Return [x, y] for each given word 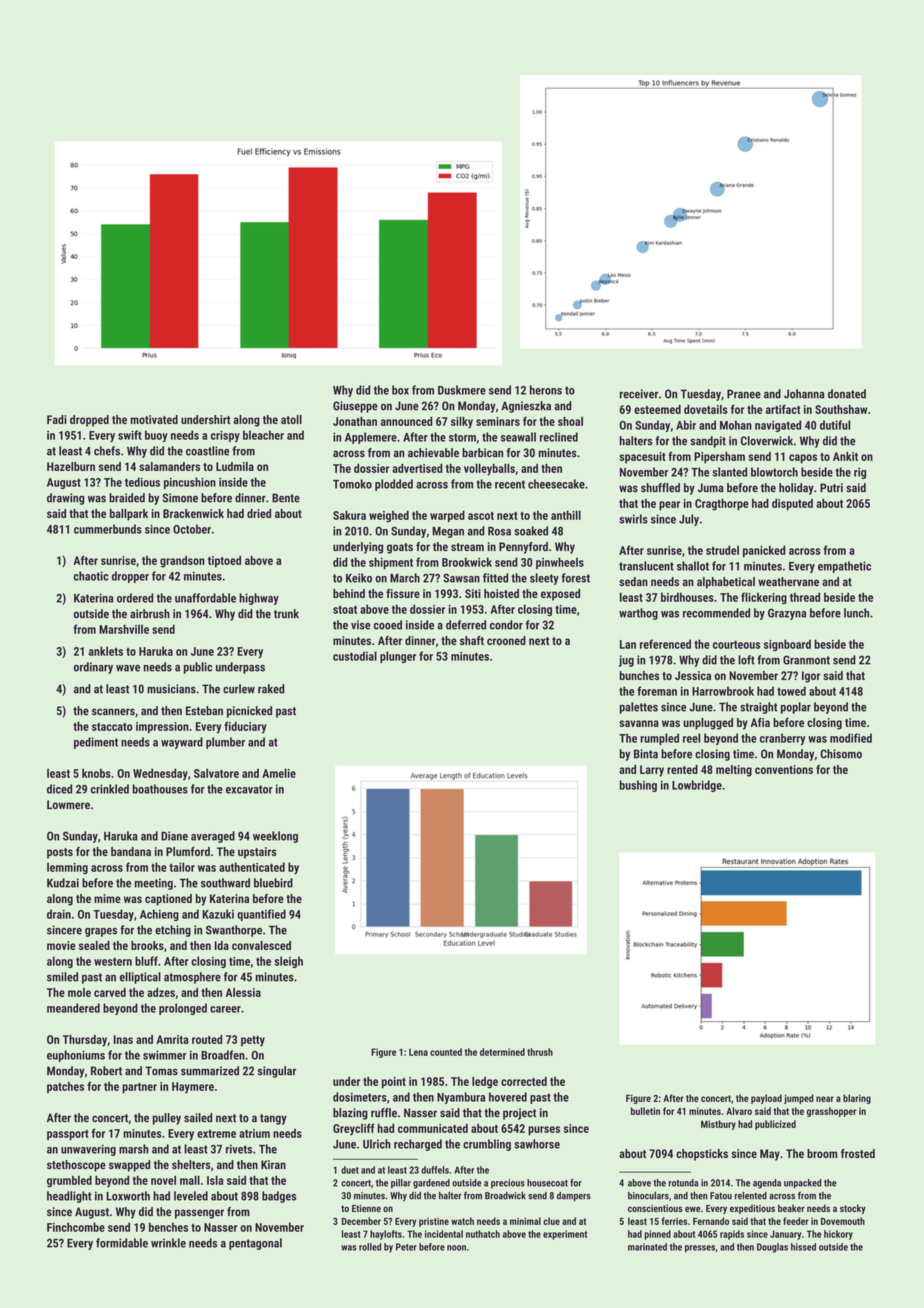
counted [446, 1052]
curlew [239, 689]
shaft [472, 640]
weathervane [788, 581]
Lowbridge [697, 786]
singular [277, 1072]
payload [766, 1099]
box [400, 390]
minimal [525, 1221]
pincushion [190, 483]
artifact [783, 409]
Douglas [772, 1248]
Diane [174, 836]
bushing [638, 786]
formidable [122, 1243]
